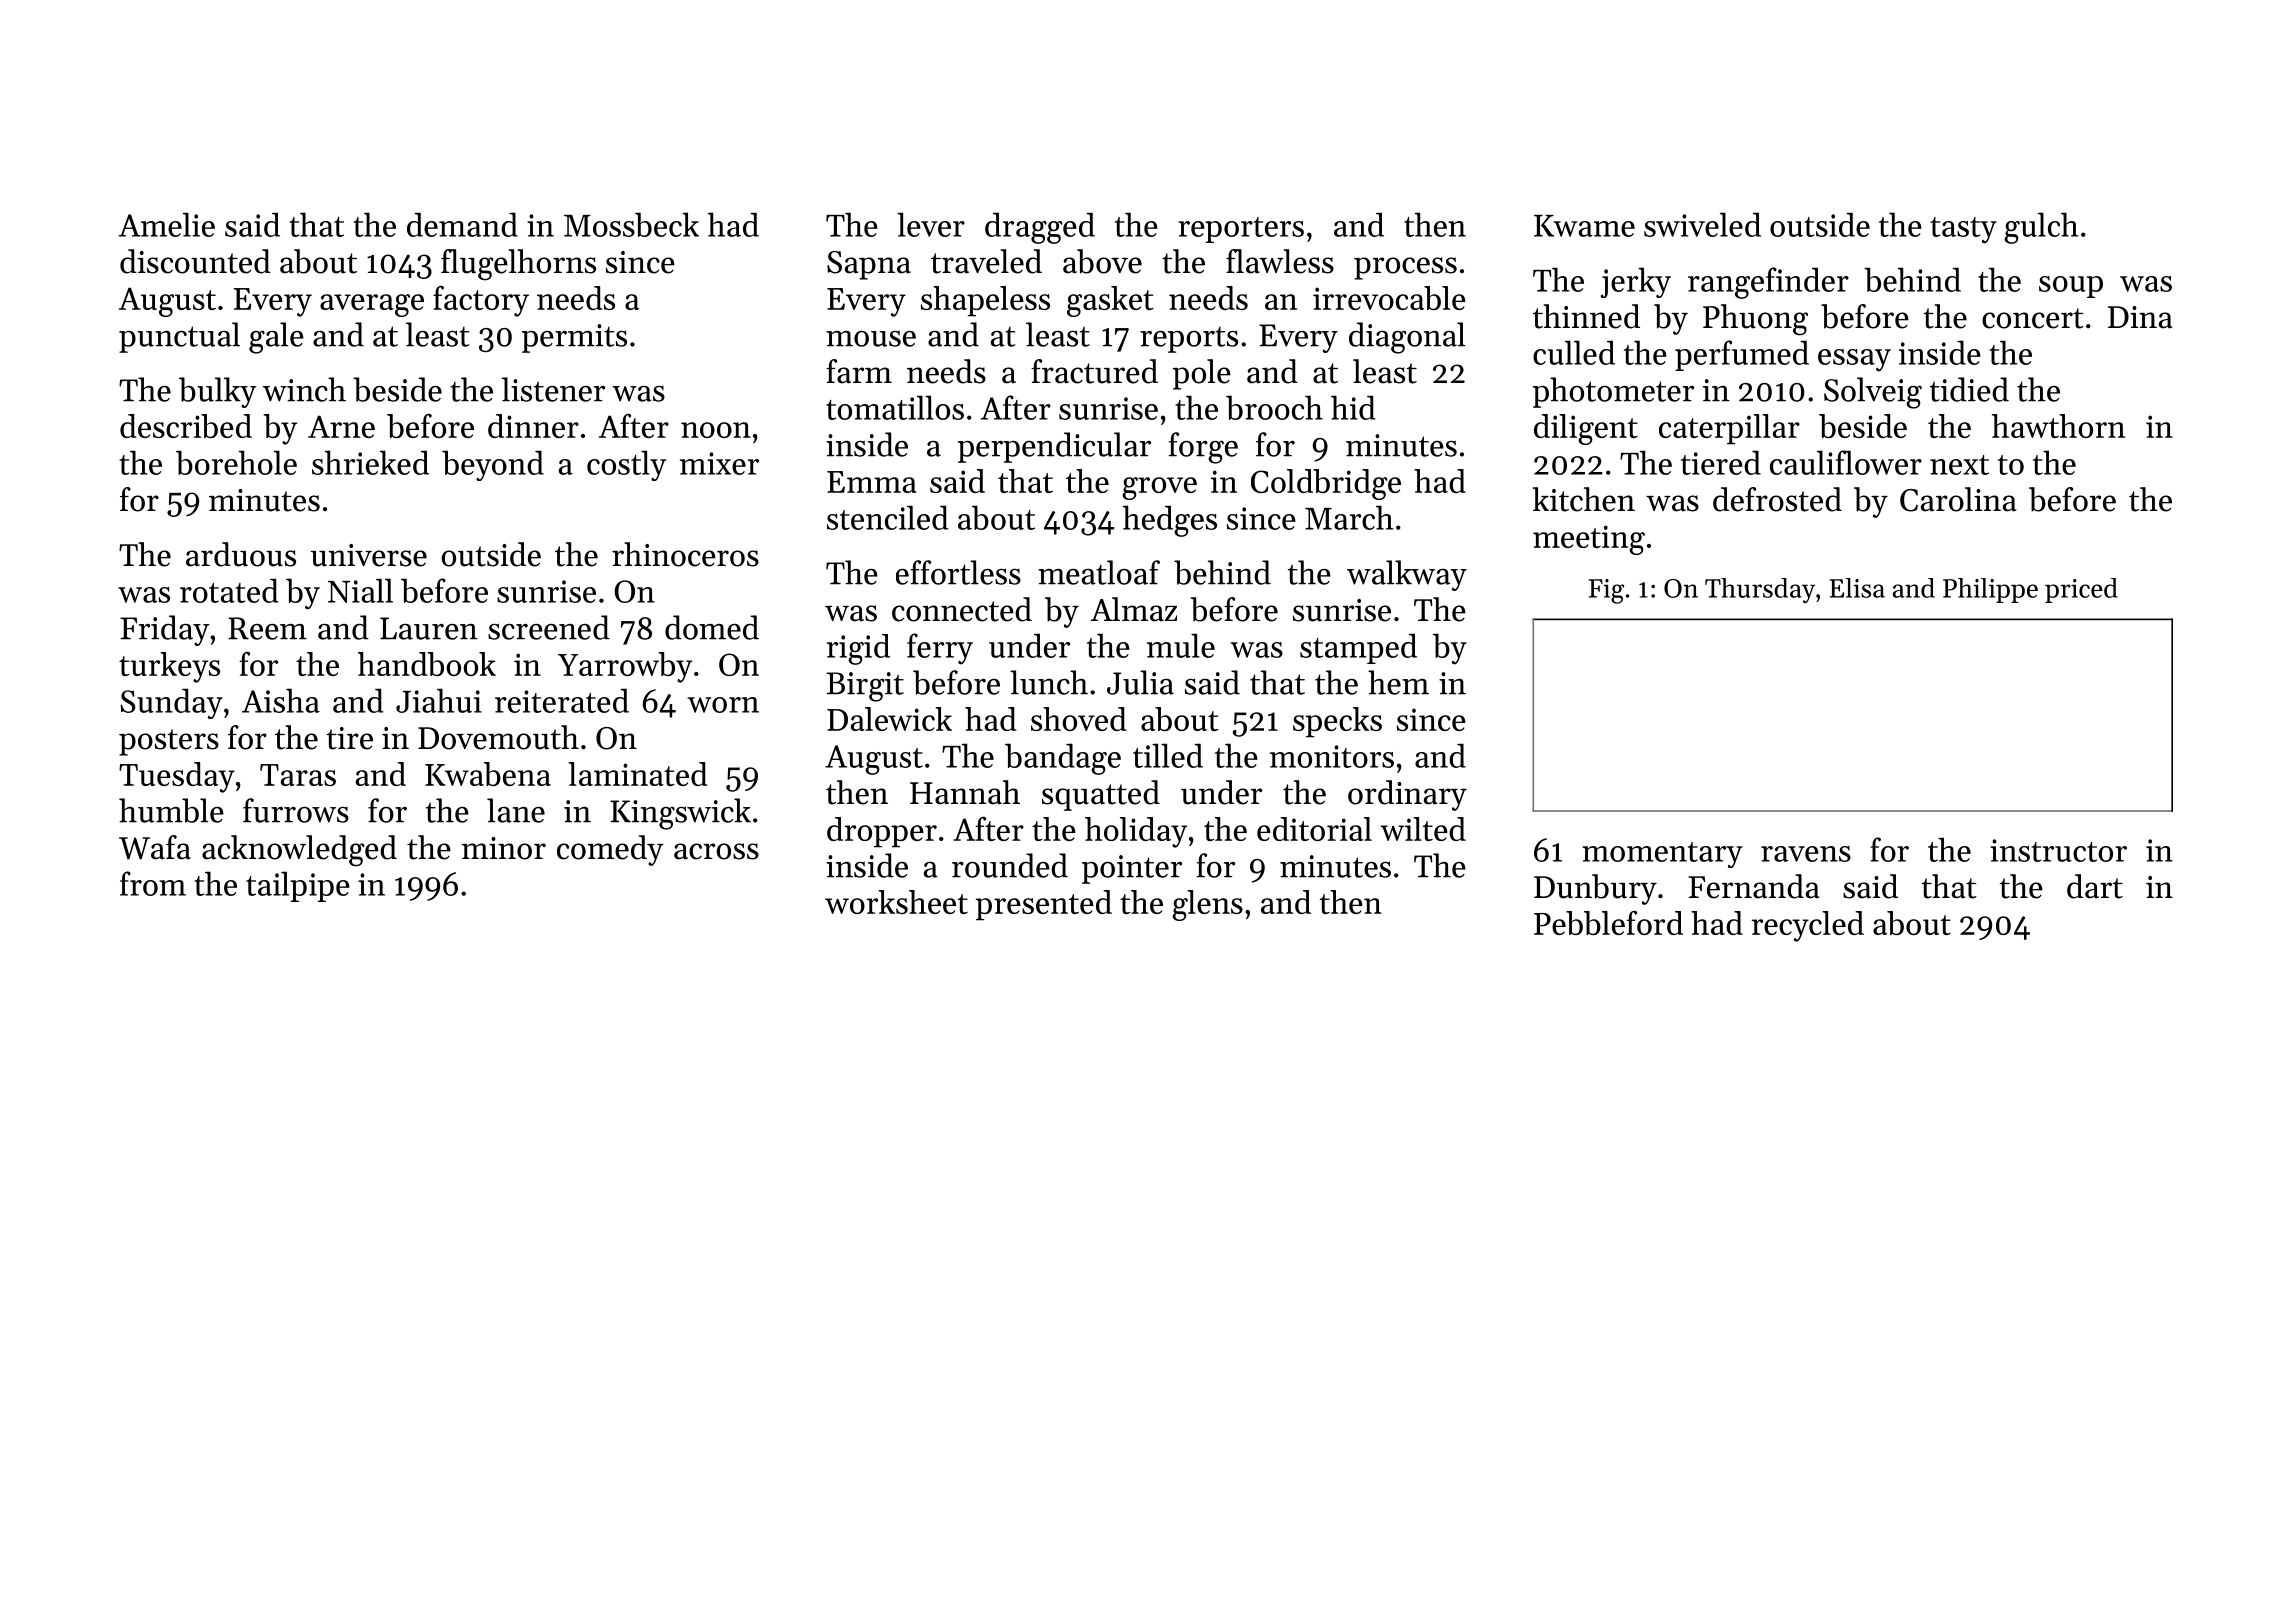 This screenshot has width=2292, height=1620. Describe the element at coordinates (1857, 588) in the screenshot. I see `Elisa` at that location.
